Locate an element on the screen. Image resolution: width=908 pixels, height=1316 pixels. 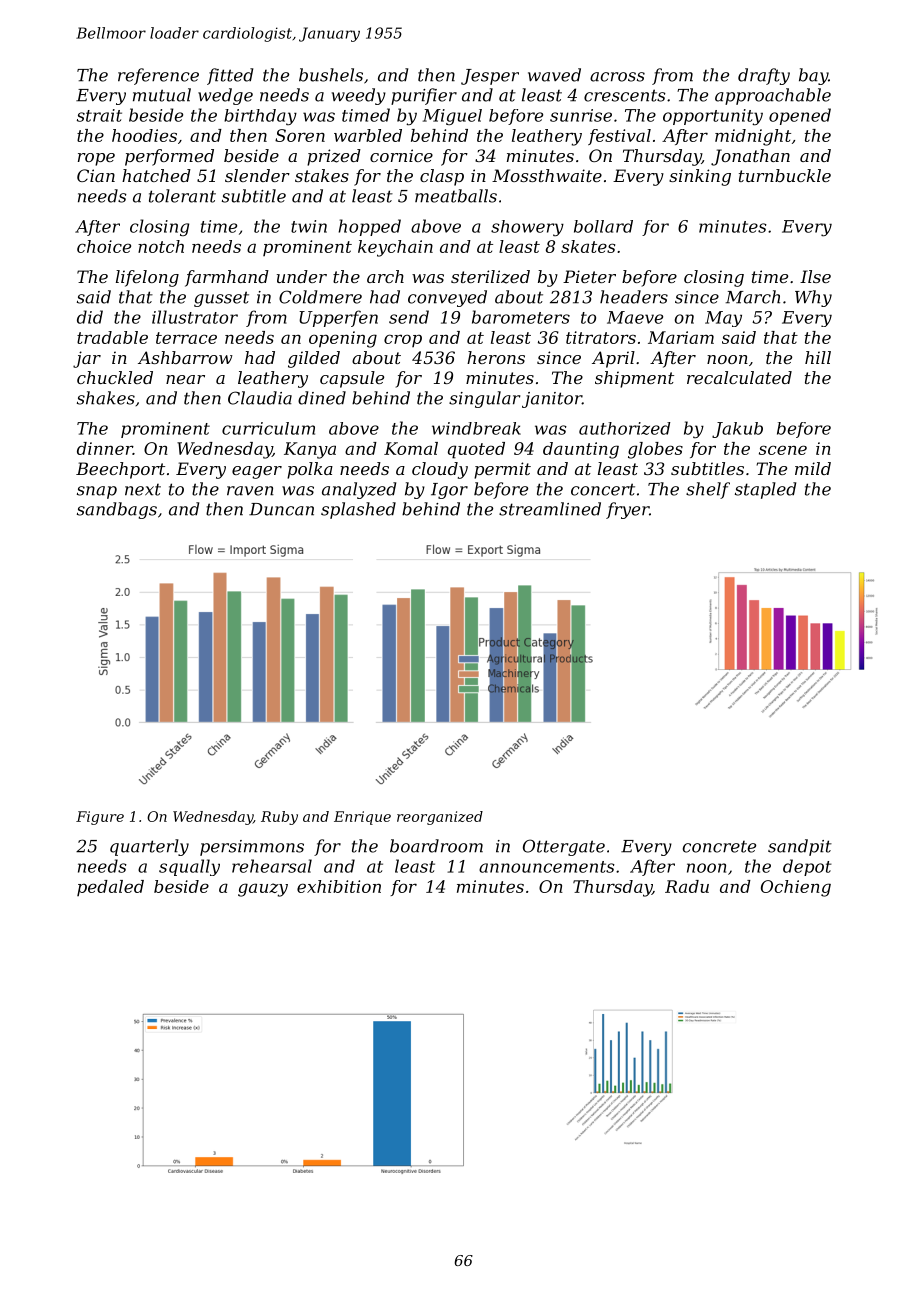
opened is located at coordinates (800, 116).
